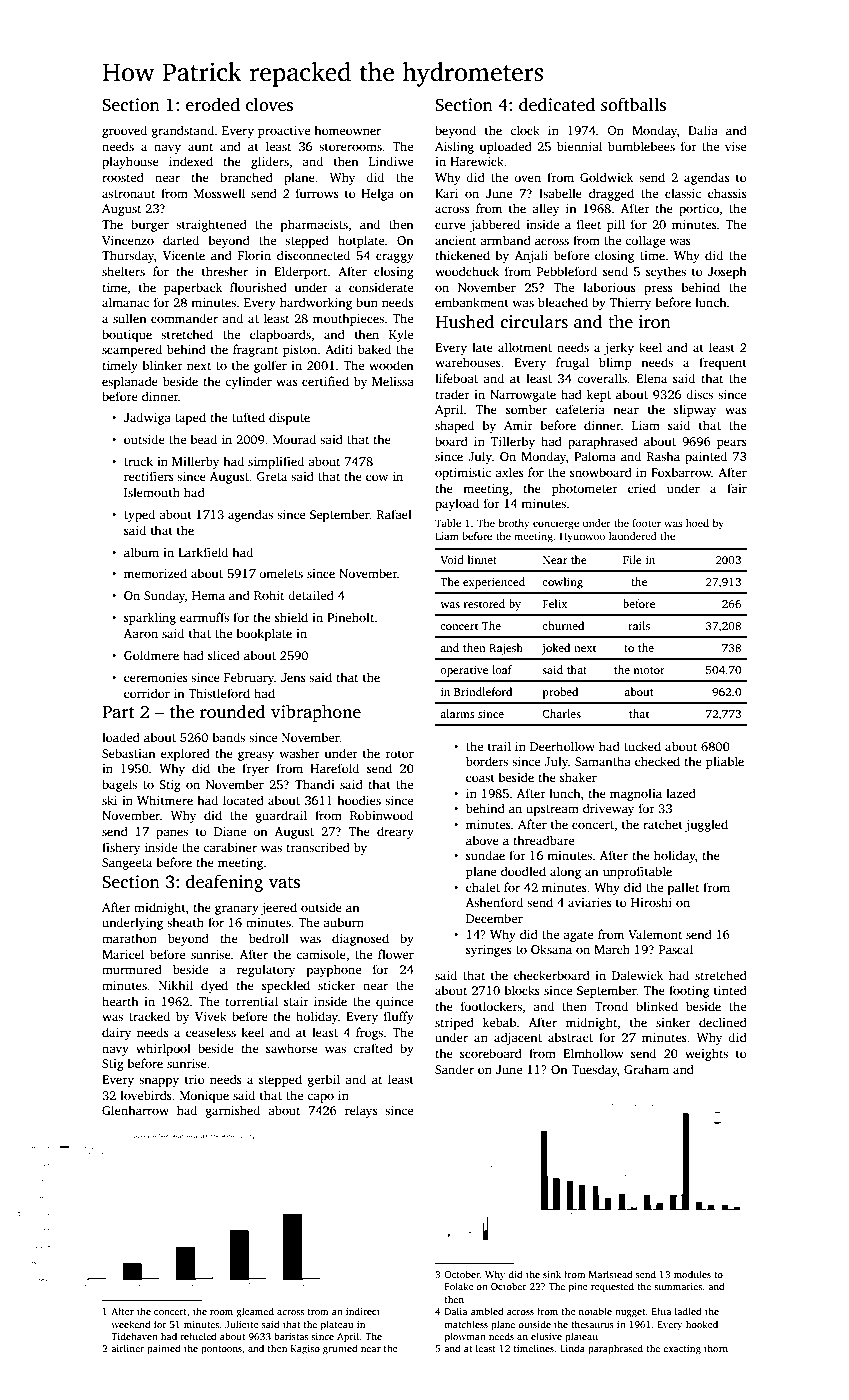 The image size is (849, 1400). What do you see at coordinates (269, 938) in the document?
I see `bedroll` at bounding box center [269, 938].
